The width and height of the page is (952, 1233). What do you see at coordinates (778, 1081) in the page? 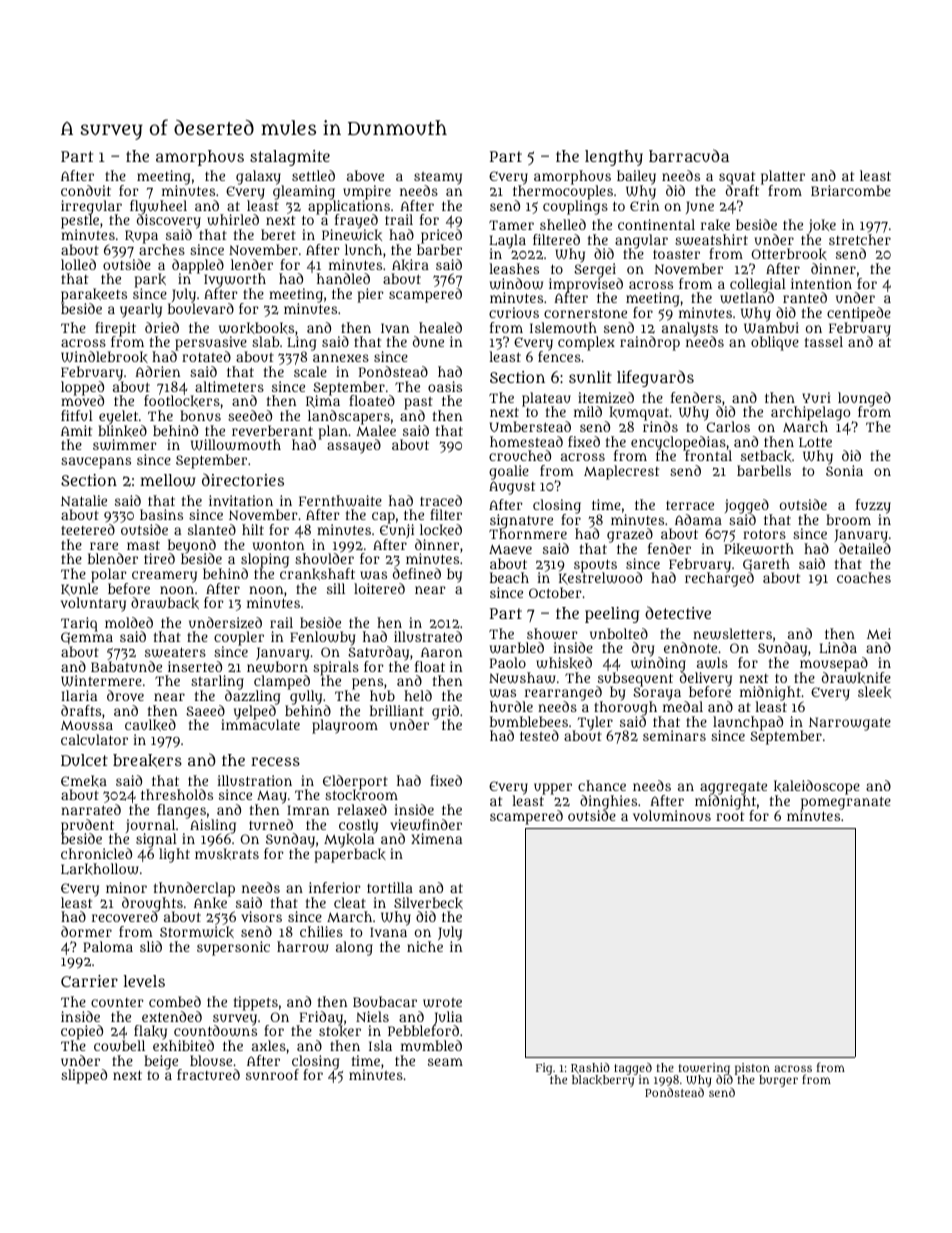
I see `burger` at bounding box center [778, 1081].
